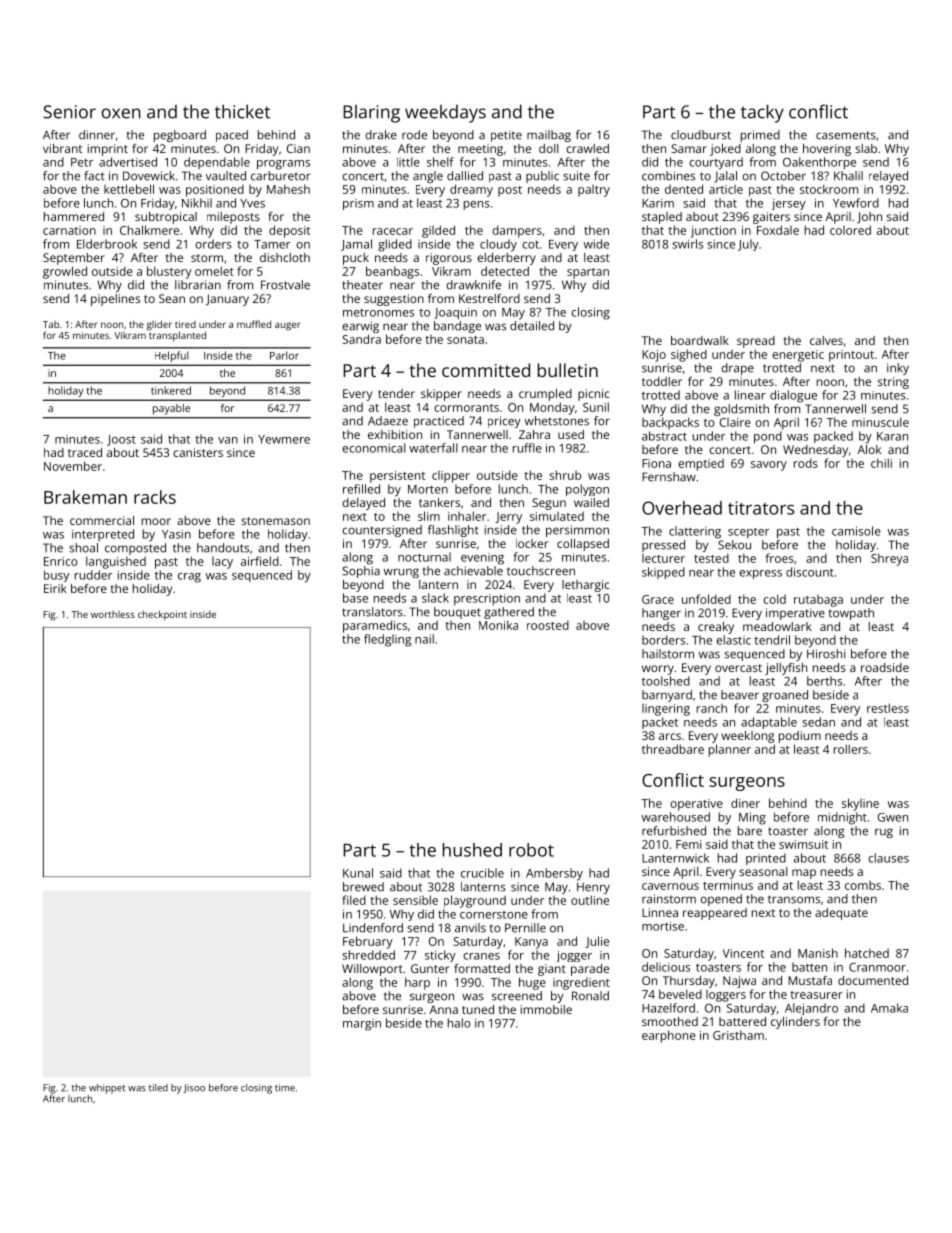 This screenshot has width=952, height=1233. I want to click on weekdays, so click(445, 113).
